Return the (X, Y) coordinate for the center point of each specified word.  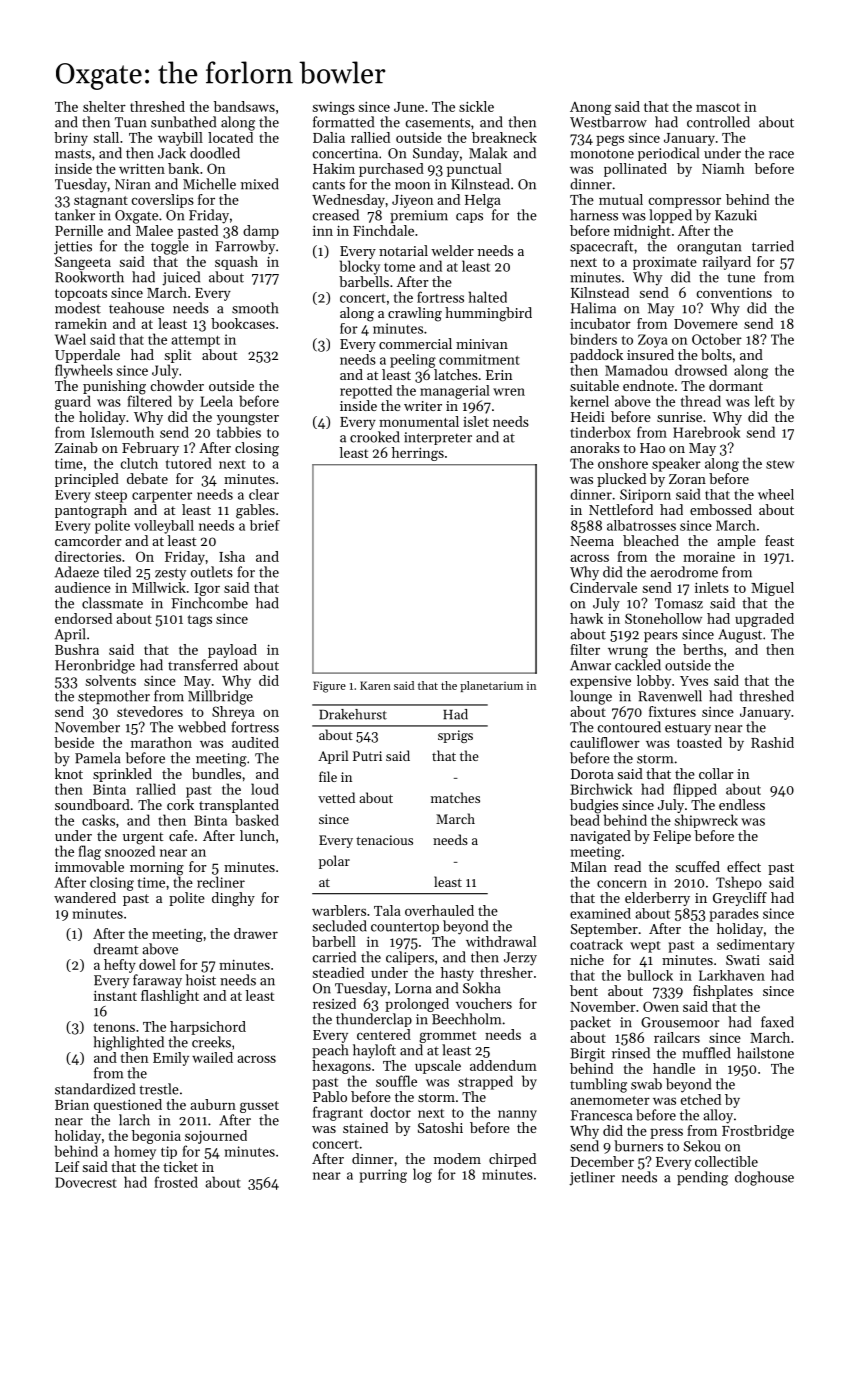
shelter (104, 106)
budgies (594, 806)
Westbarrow (608, 122)
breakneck (504, 137)
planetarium (491, 686)
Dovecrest (86, 1182)
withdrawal (501, 941)
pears (661, 637)
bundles (216, 773)
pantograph (91, 511)
